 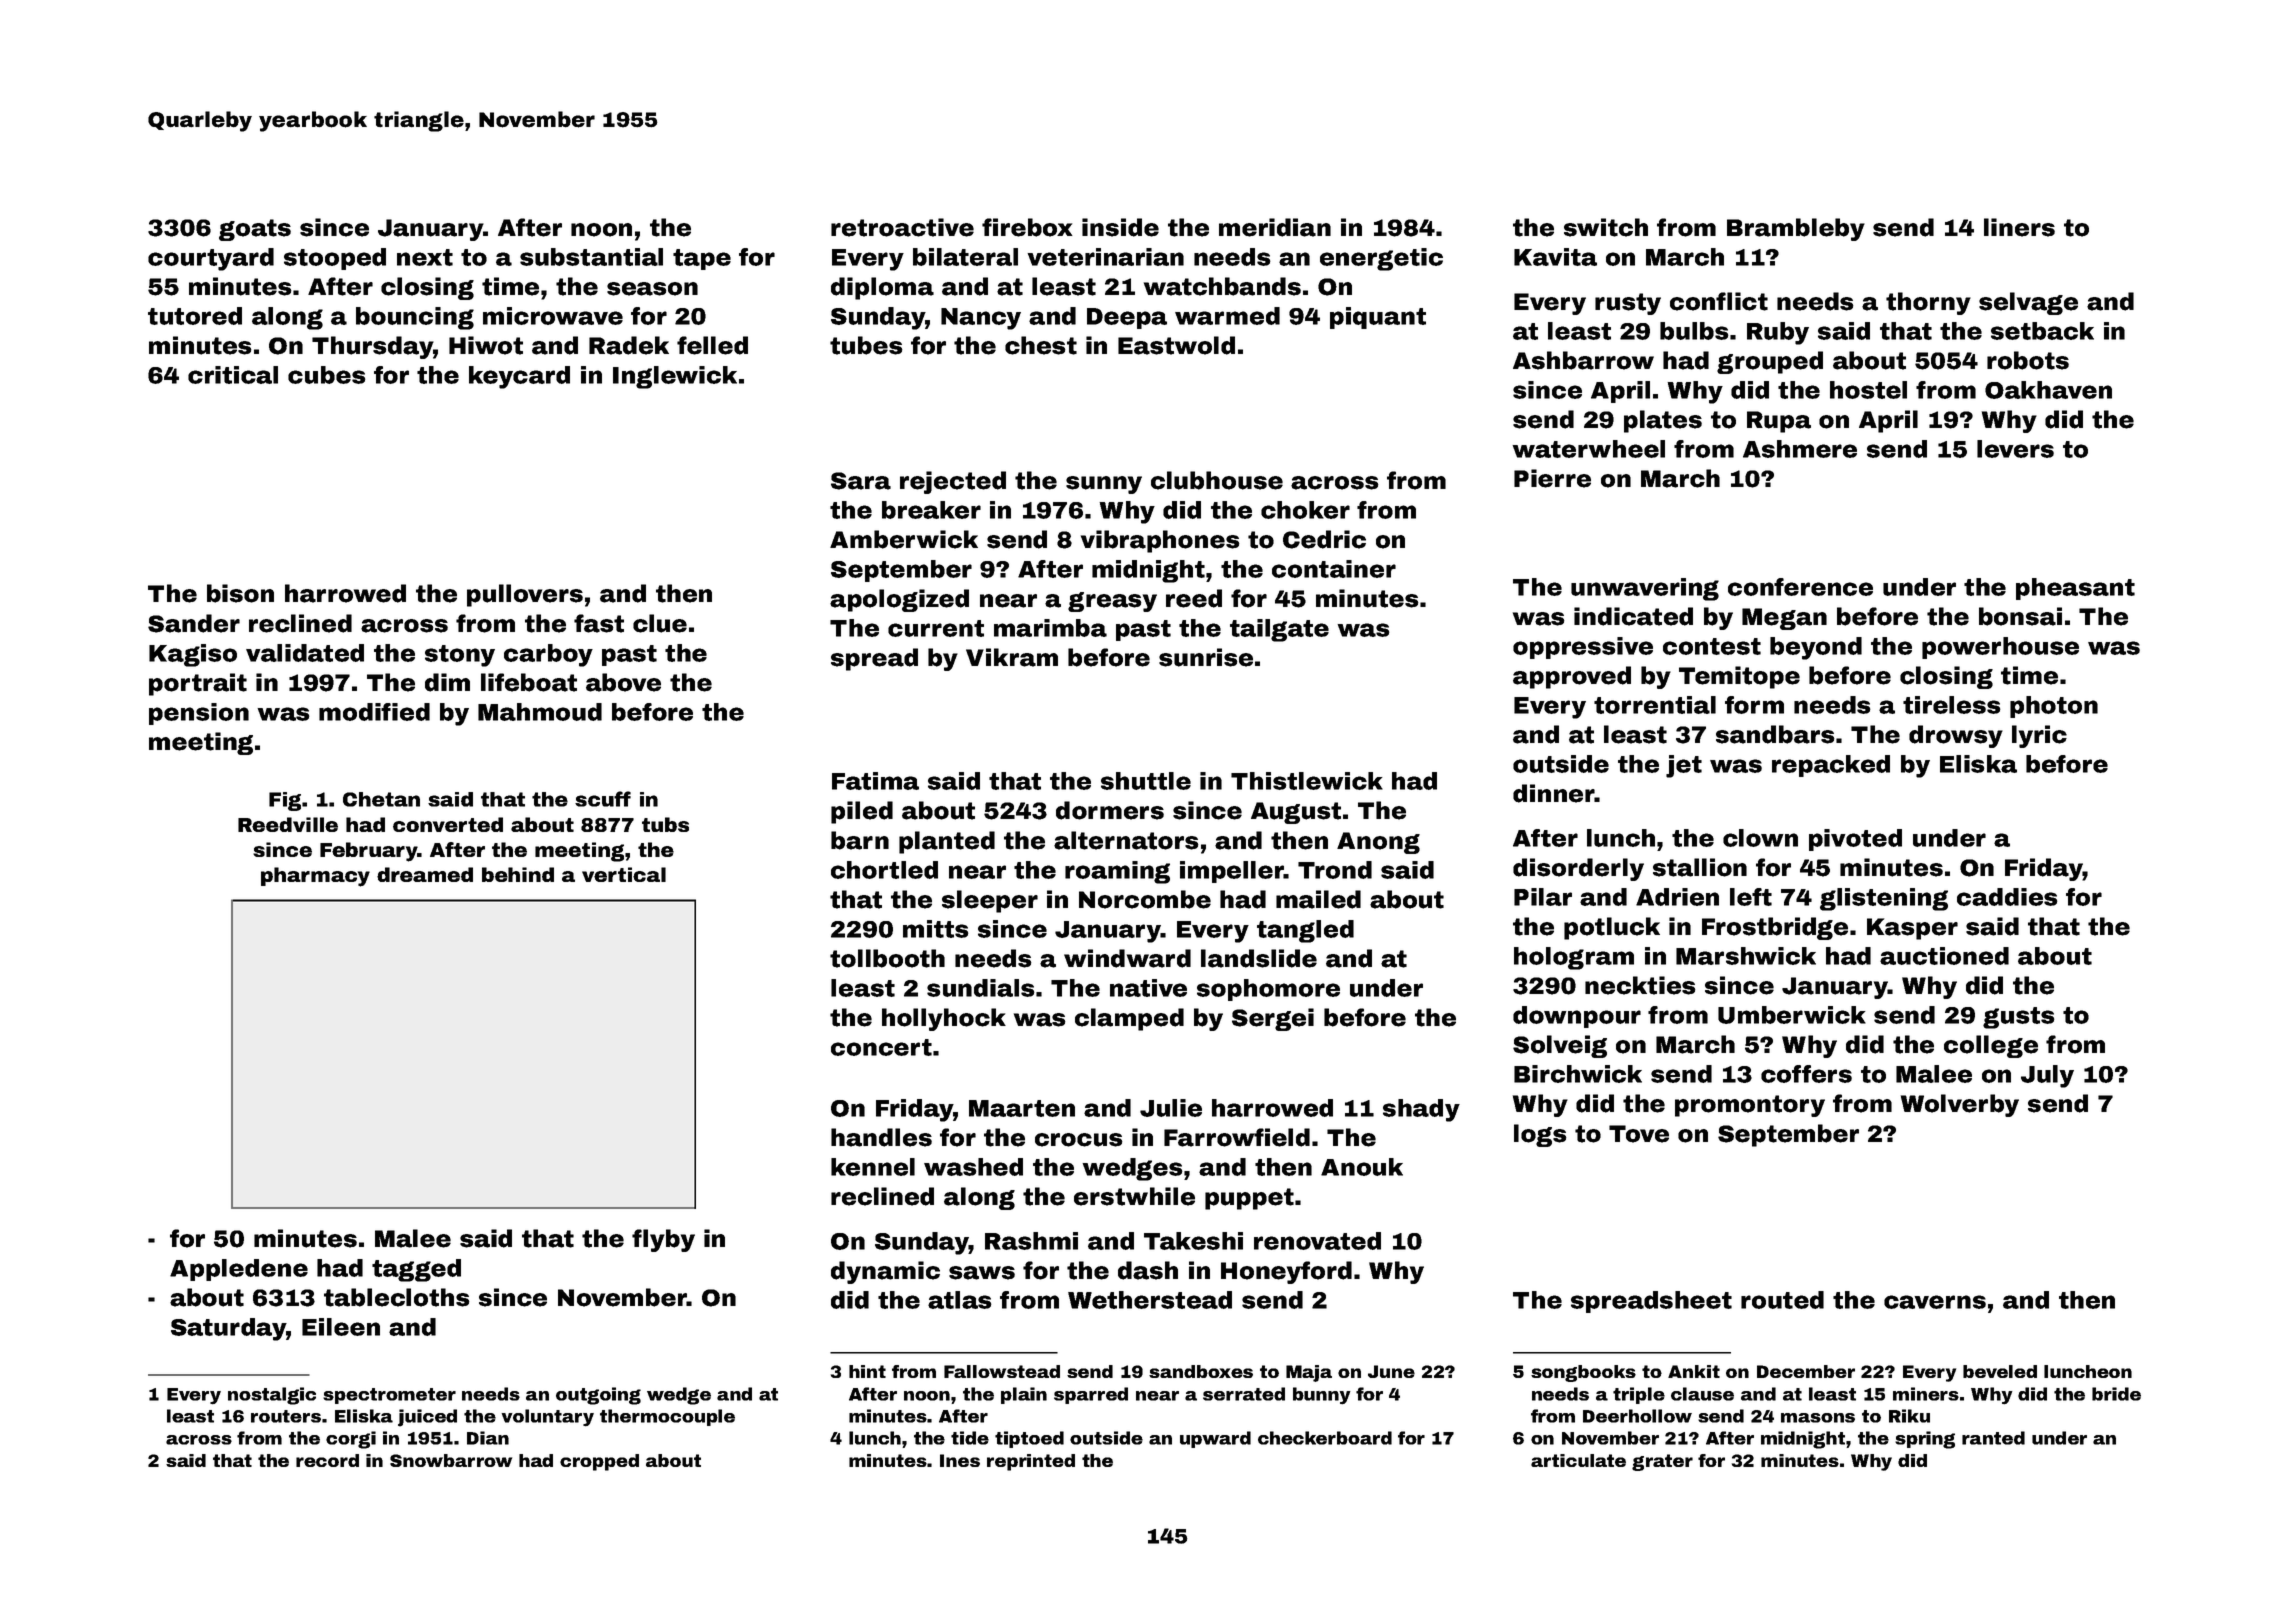 What do you see at coordinates (1800, 587) in the document?
I see `conference` at bounding box center [1800, 587].
